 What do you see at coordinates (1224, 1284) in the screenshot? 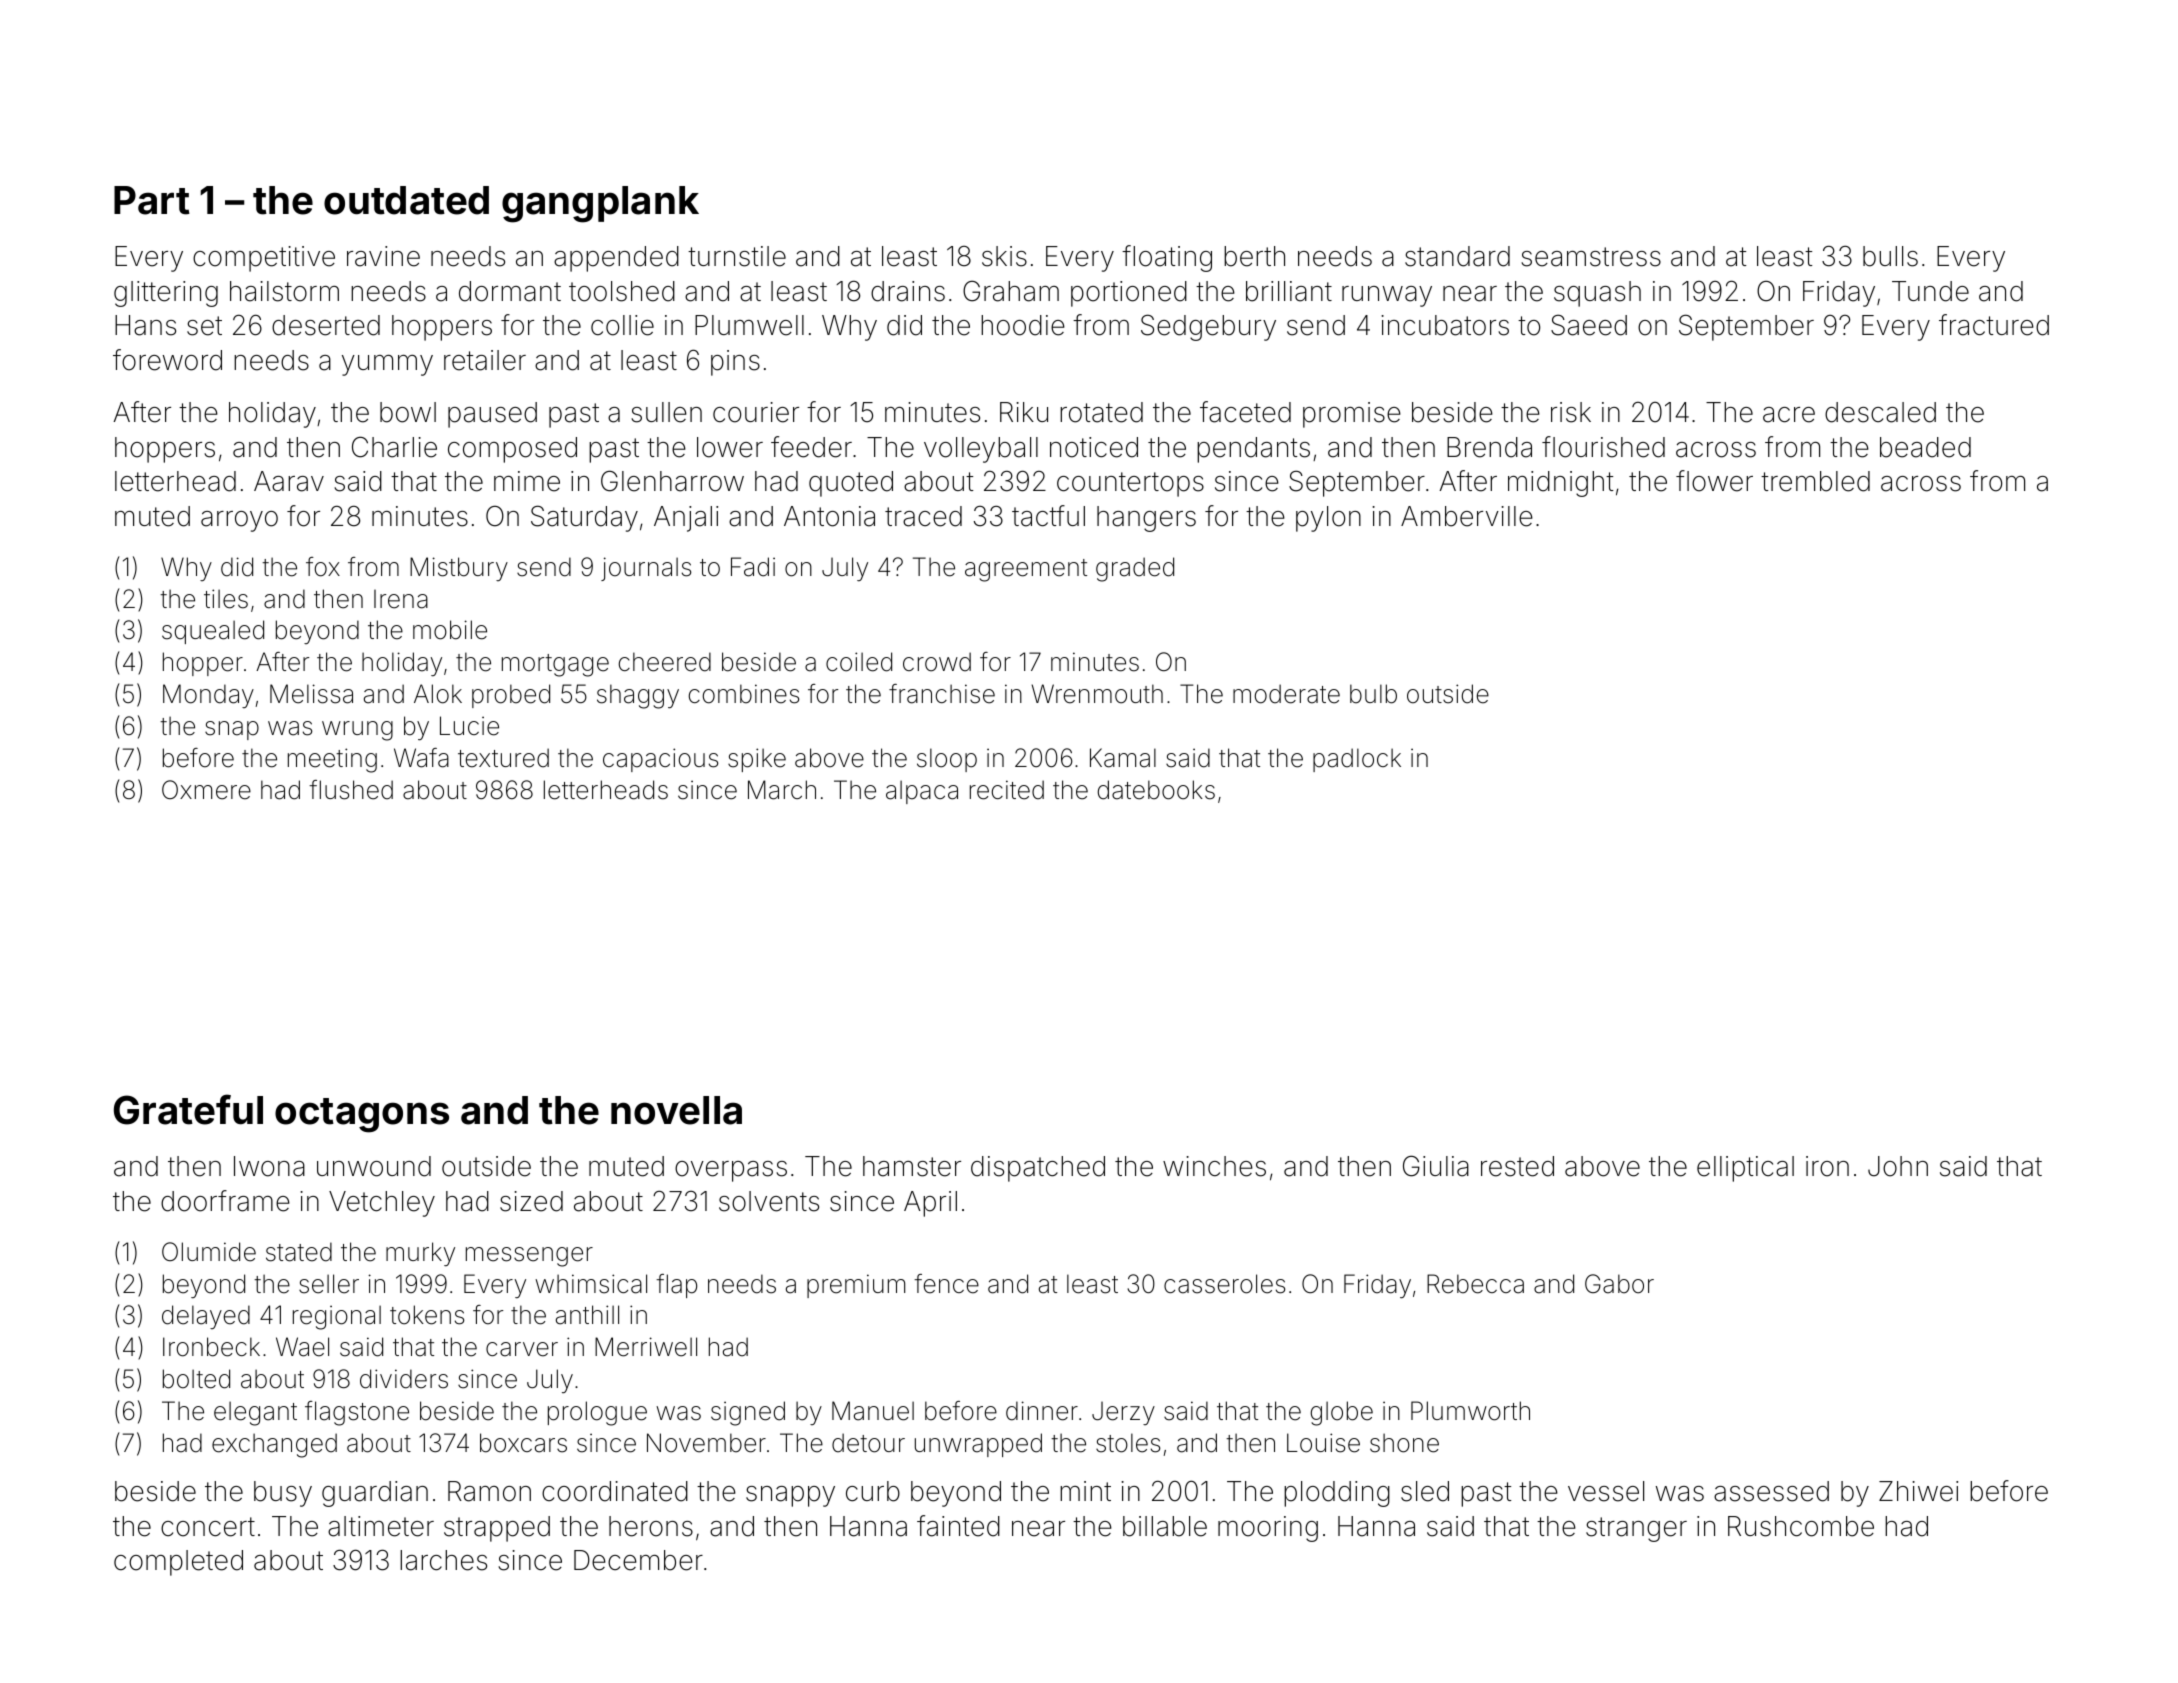
I see `casseroles` at bounding box center [1224, 1284].
